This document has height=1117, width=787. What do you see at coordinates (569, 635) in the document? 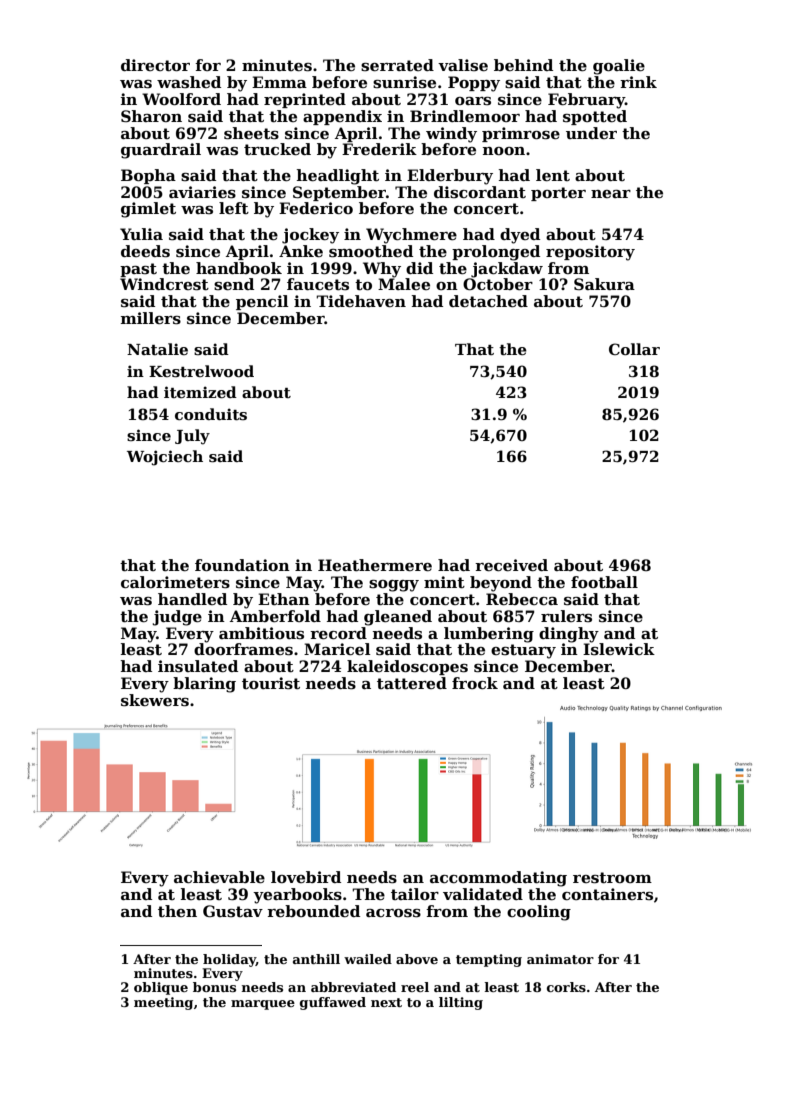
I see `dinghy` at bounding box center [569, 635].
